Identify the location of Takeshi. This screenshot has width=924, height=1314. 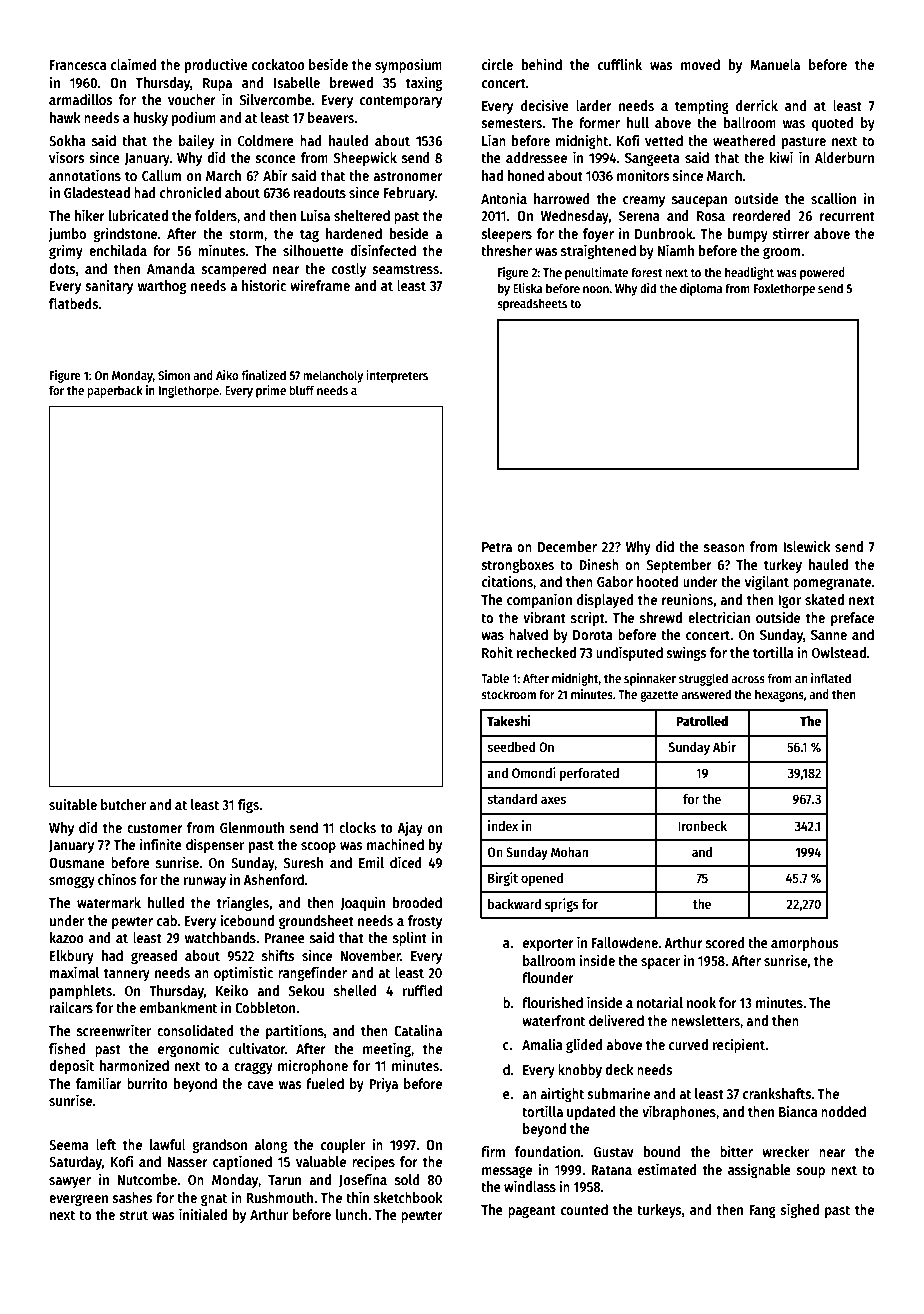
(509, 720).
